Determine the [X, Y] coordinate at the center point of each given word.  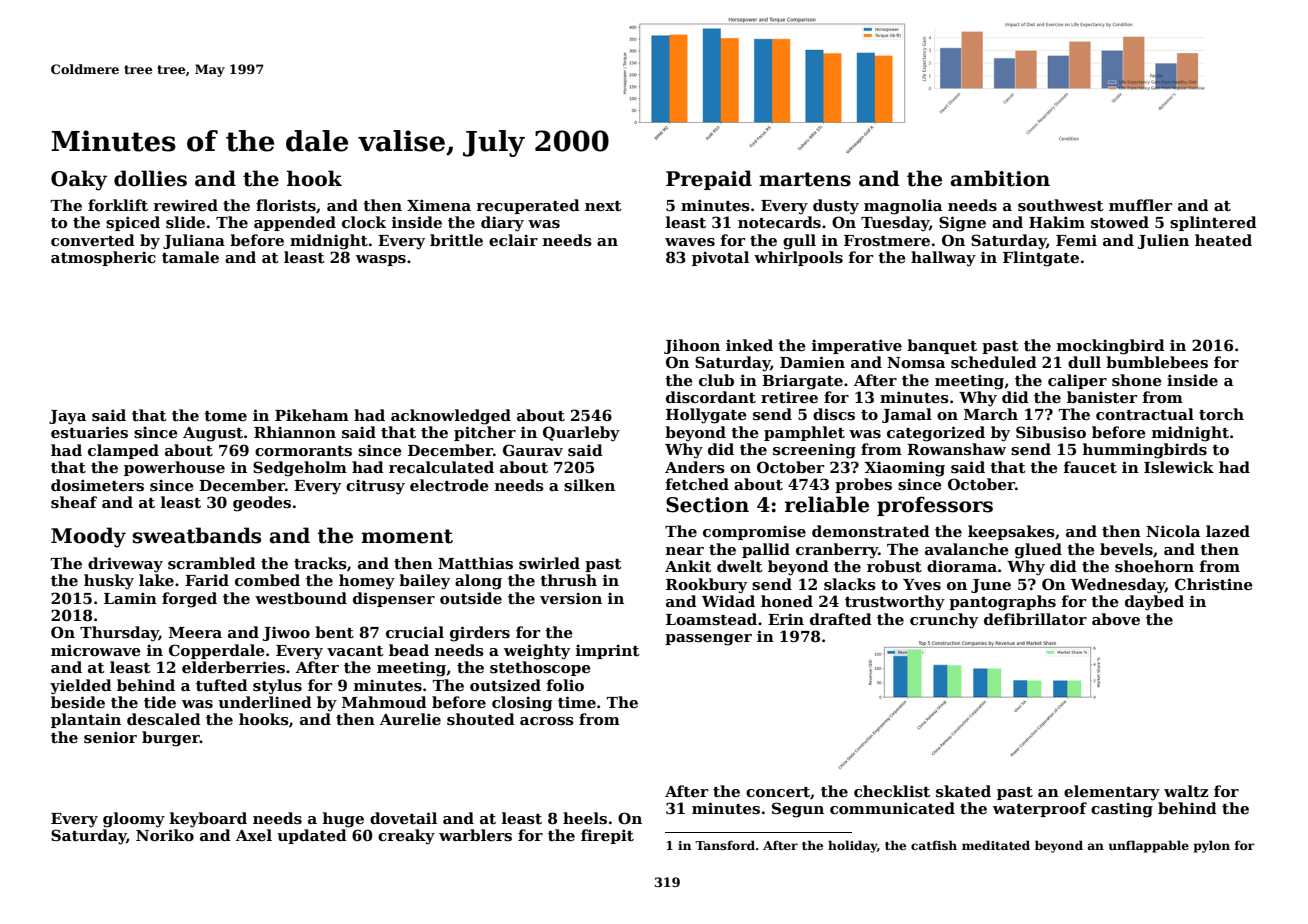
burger [171, 739]
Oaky [79, 180]
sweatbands [197, 535]
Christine [1214, 584]
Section [707, 505]
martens [805, 179]
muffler [1140, 205]
